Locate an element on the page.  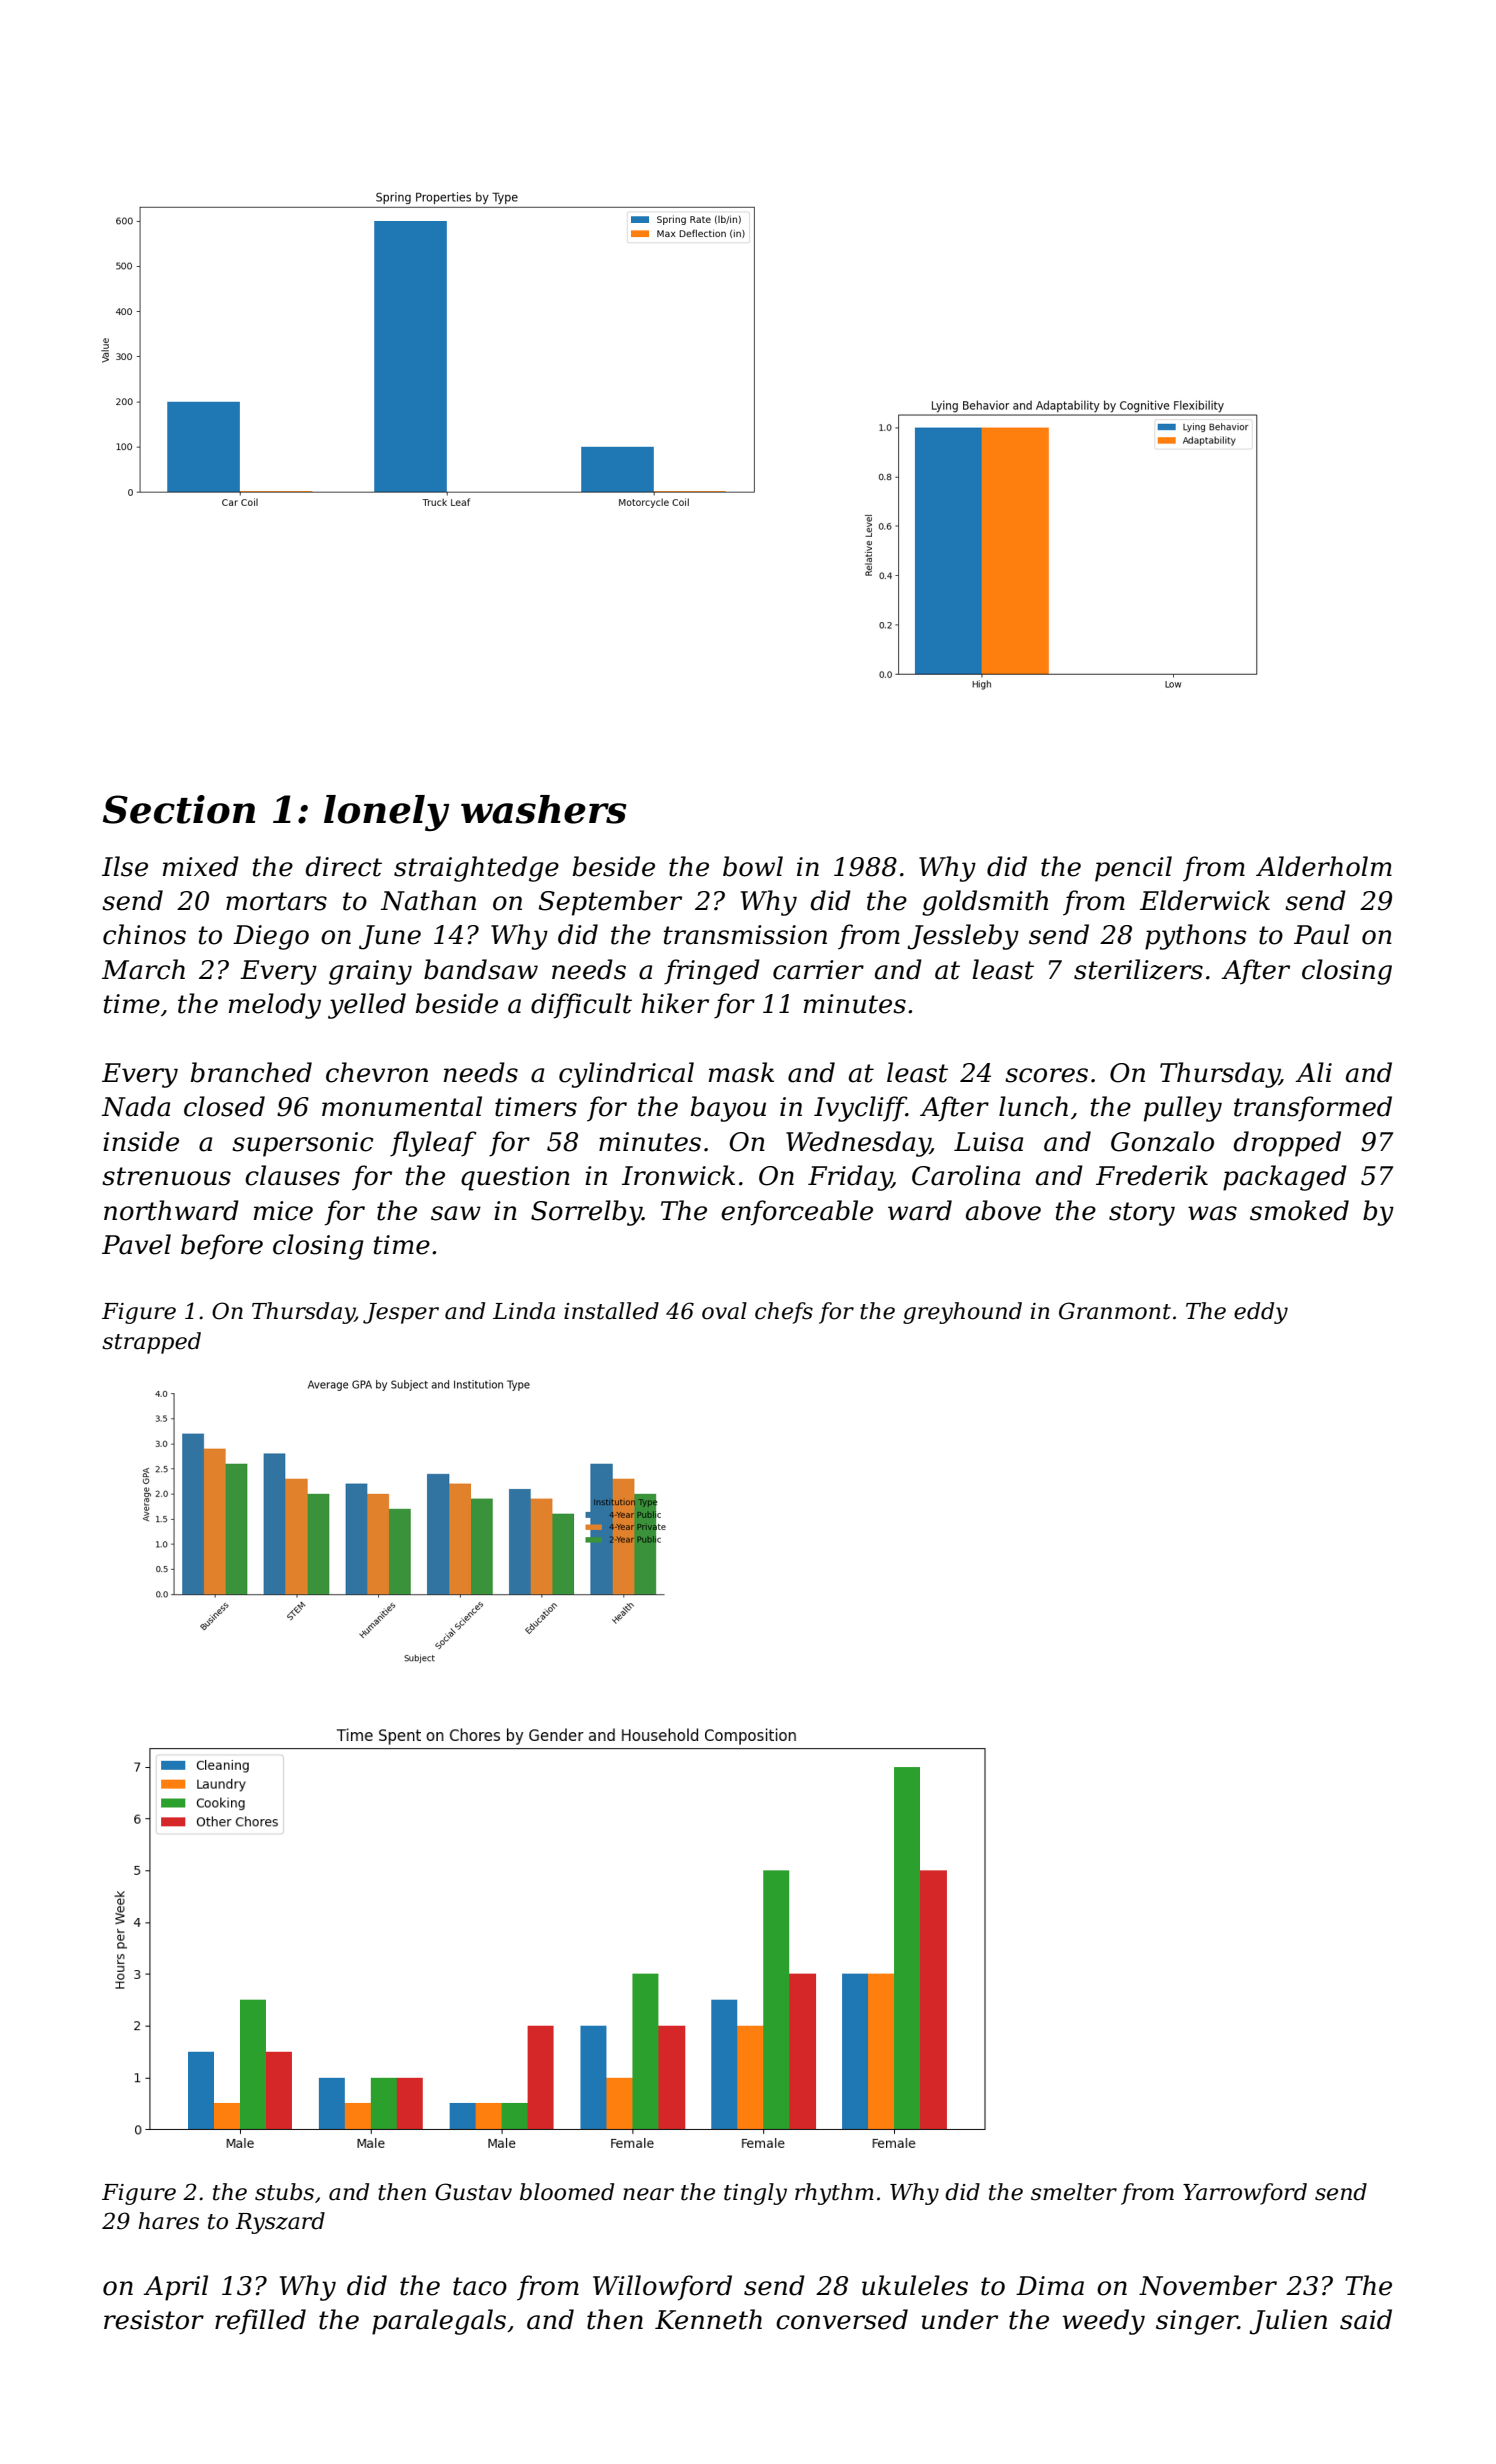
stubs is located at coordinates (284, 2192).
